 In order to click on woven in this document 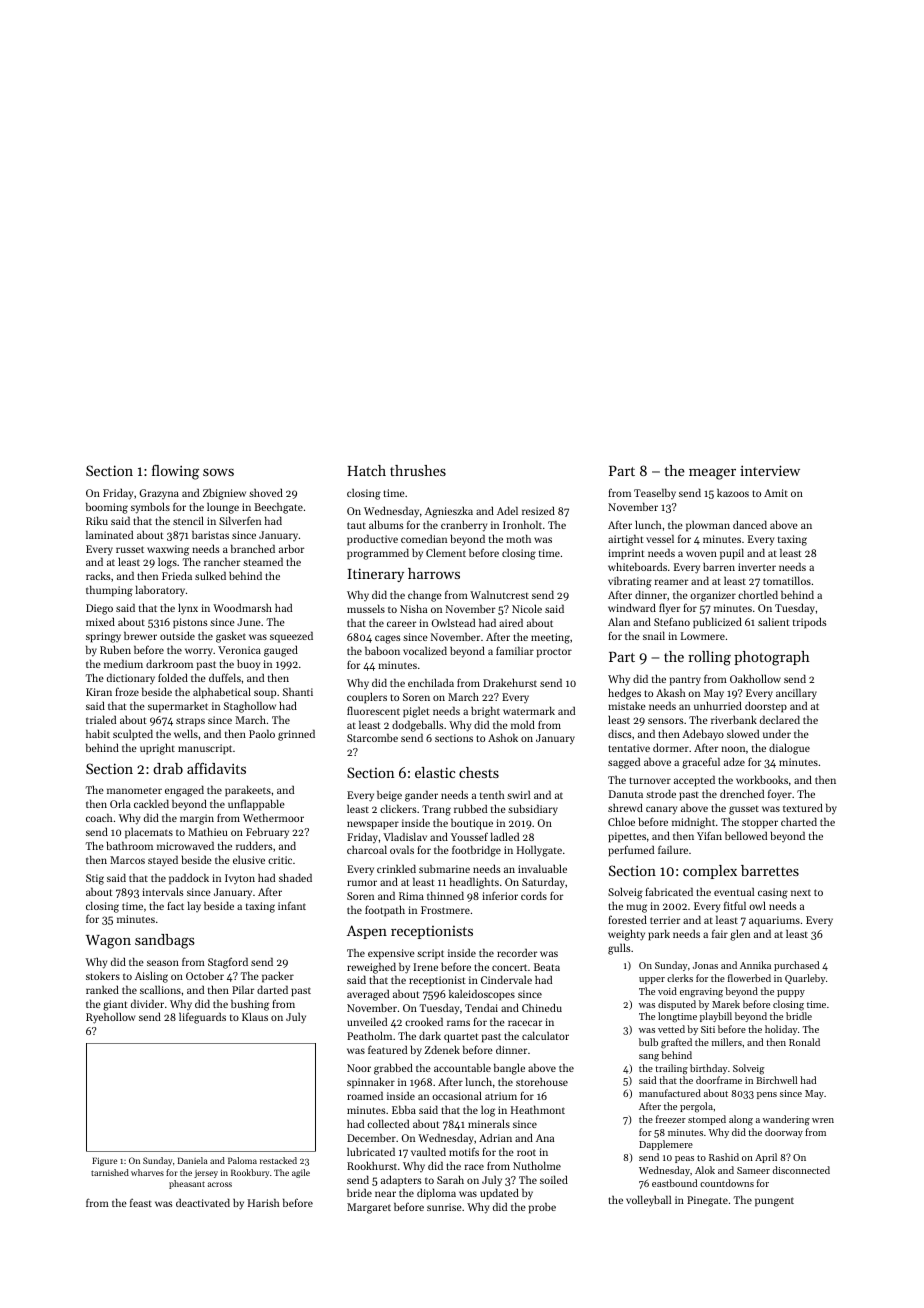, I will do `click(701, 554)`.
